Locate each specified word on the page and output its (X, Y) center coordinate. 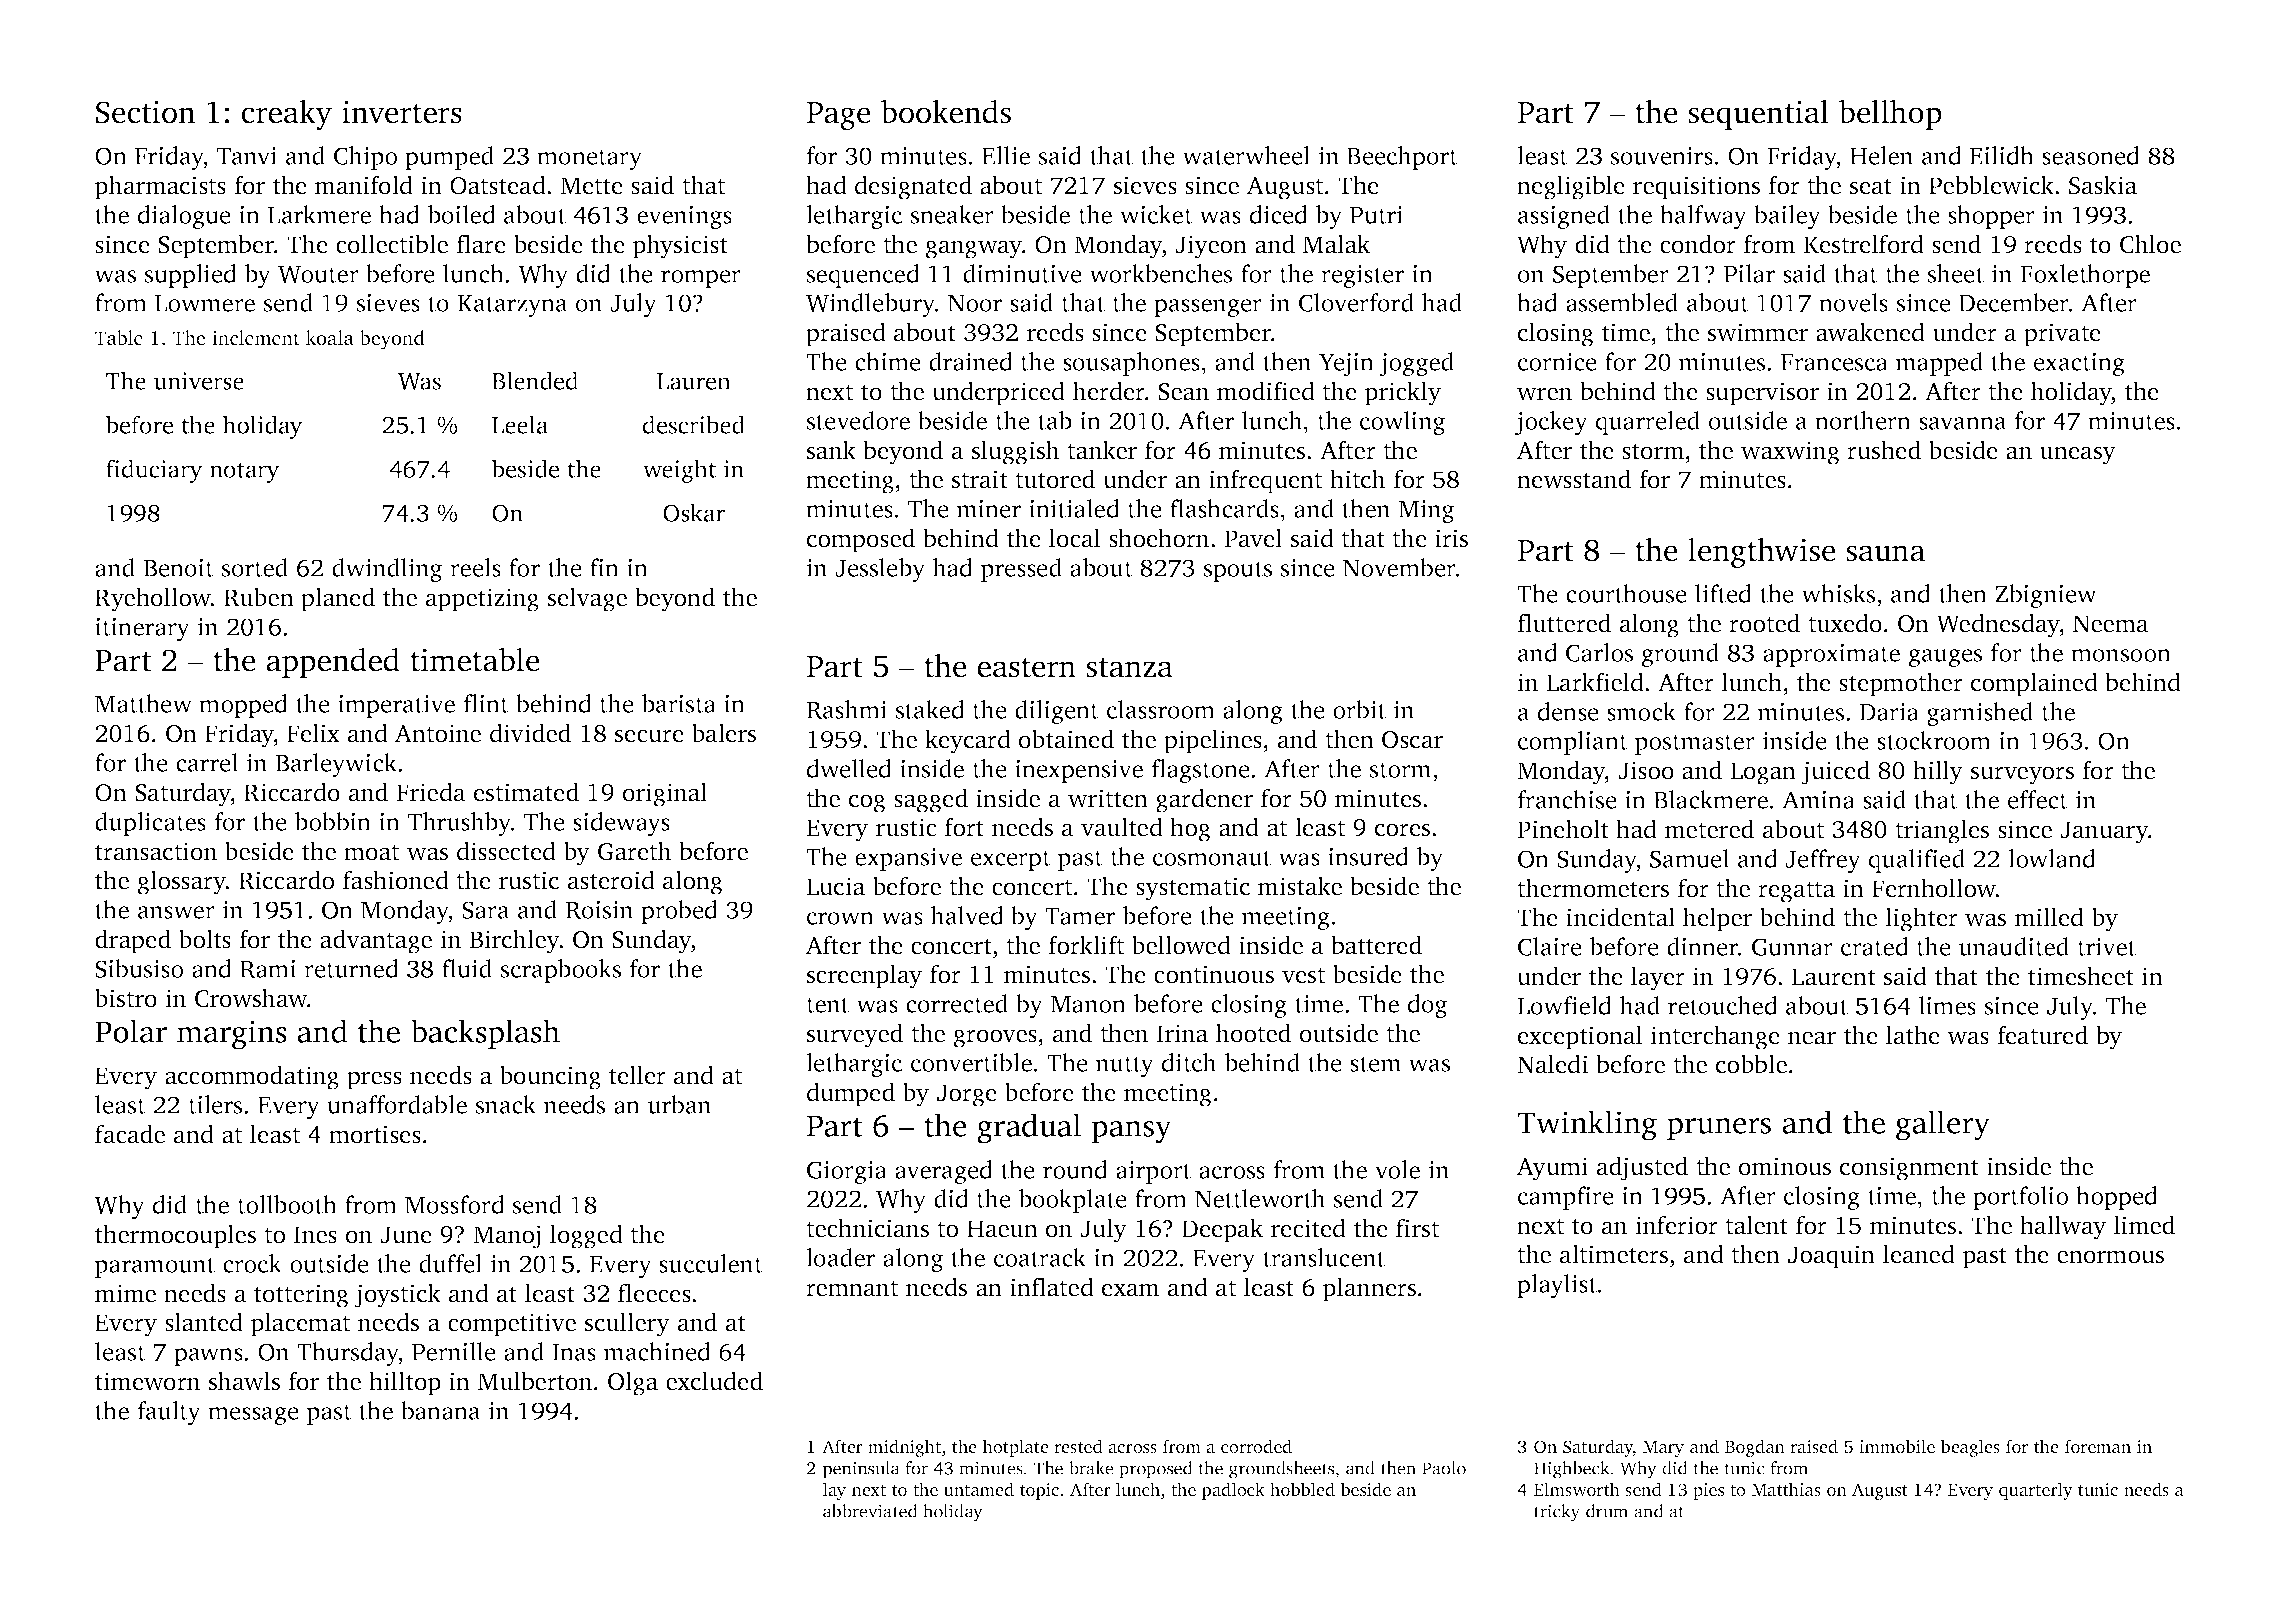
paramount (155, 1267)
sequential (1758, 115)
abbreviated (870, 1511)
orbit (1359, 709)
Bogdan (1755, 1448)
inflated (1052, 1287)
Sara (486, 910)
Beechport (1402, 158)
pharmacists (160, 187)
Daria (1889, 712)
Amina (1818, 800)
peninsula (861, 1470)
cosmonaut (1212, 858)
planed (338, 599)
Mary (1663, 1449)
